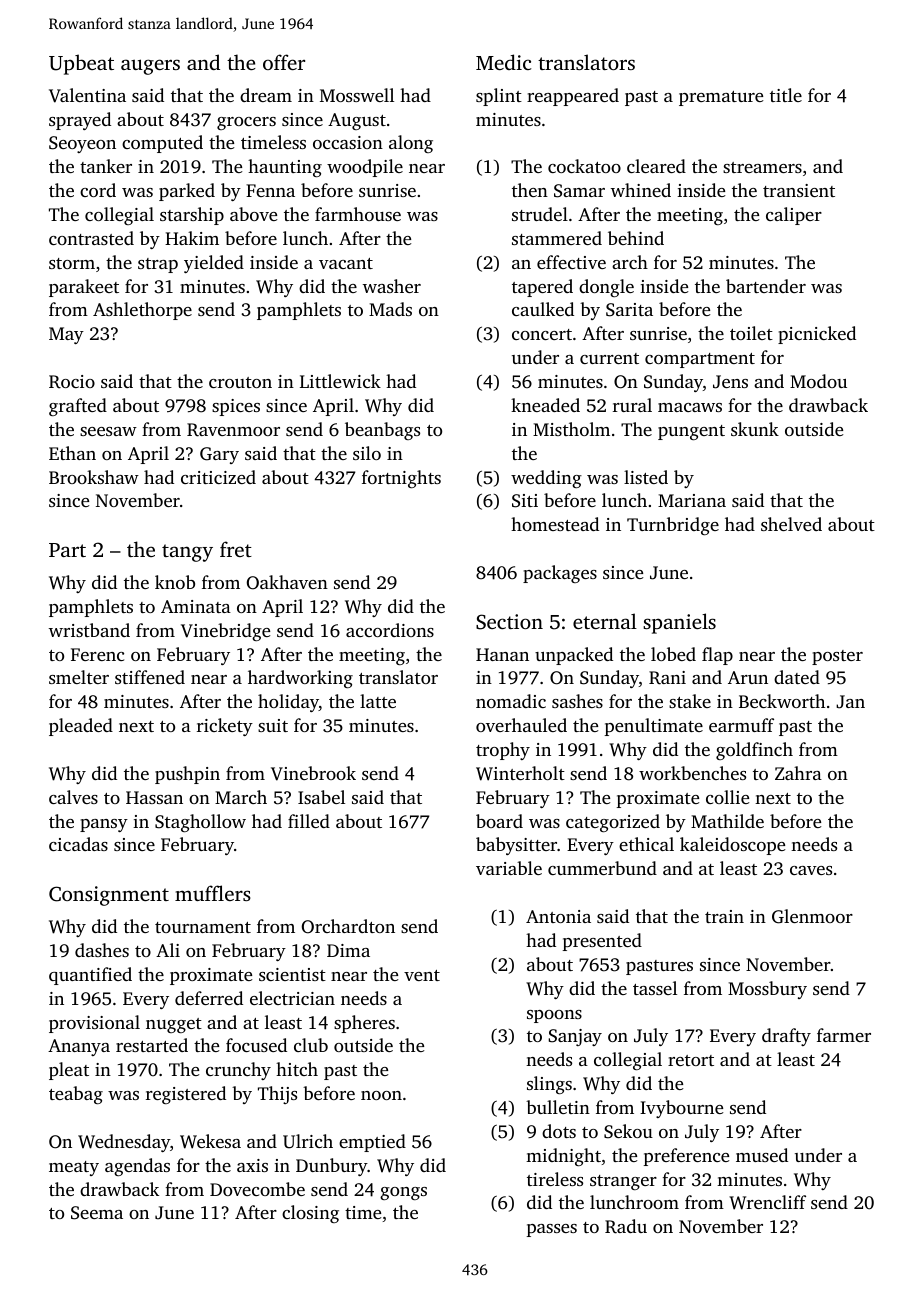 The width and height of the page is (924, 1308). What do you see at coordinates (348, 926) in the page?
I see `Orchardton` at bounding box center [348, 926].
